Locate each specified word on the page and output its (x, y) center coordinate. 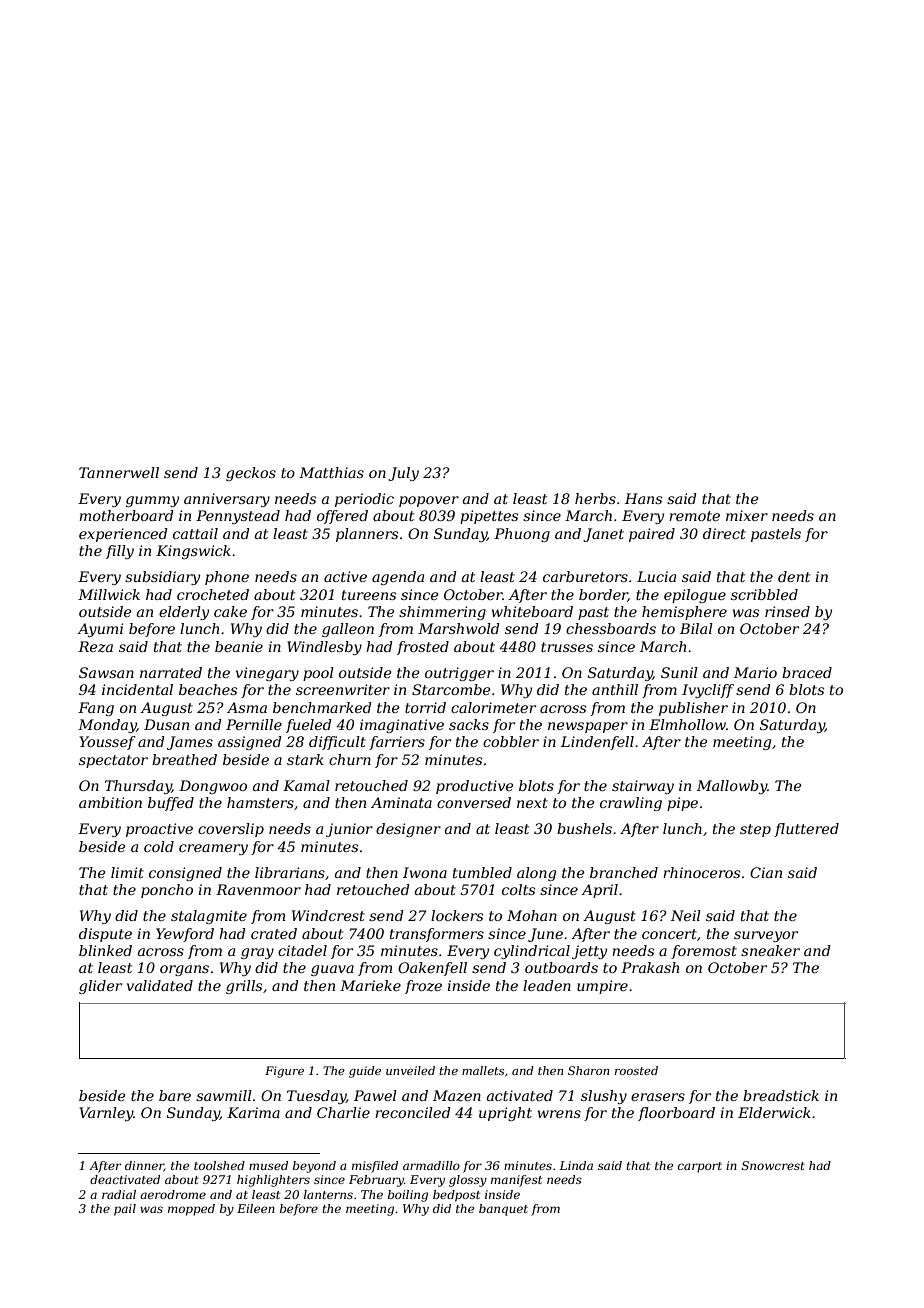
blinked (105, 950)
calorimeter (493, 707)
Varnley (106, 1114)
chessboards (611, 628)
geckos (251, 474)
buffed (171, 804)
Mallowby (732, 787)
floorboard (676, 1114)
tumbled (482, 872)
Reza (95, 647)
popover (429, 501)
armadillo (431, 1165)
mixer (747, 515)
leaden (547, 985)
